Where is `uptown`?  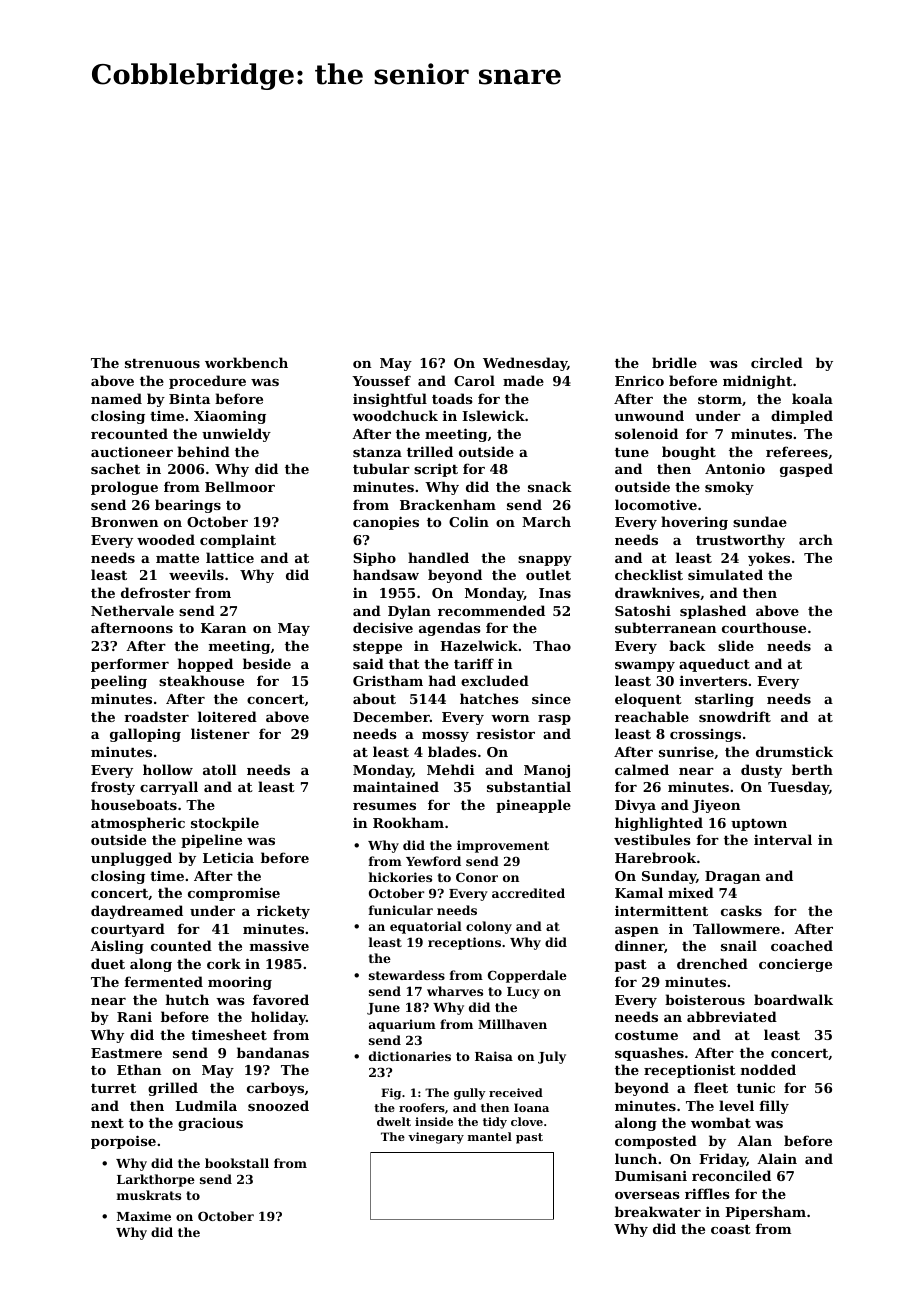
uptown is located at coordinates (759, 825).
